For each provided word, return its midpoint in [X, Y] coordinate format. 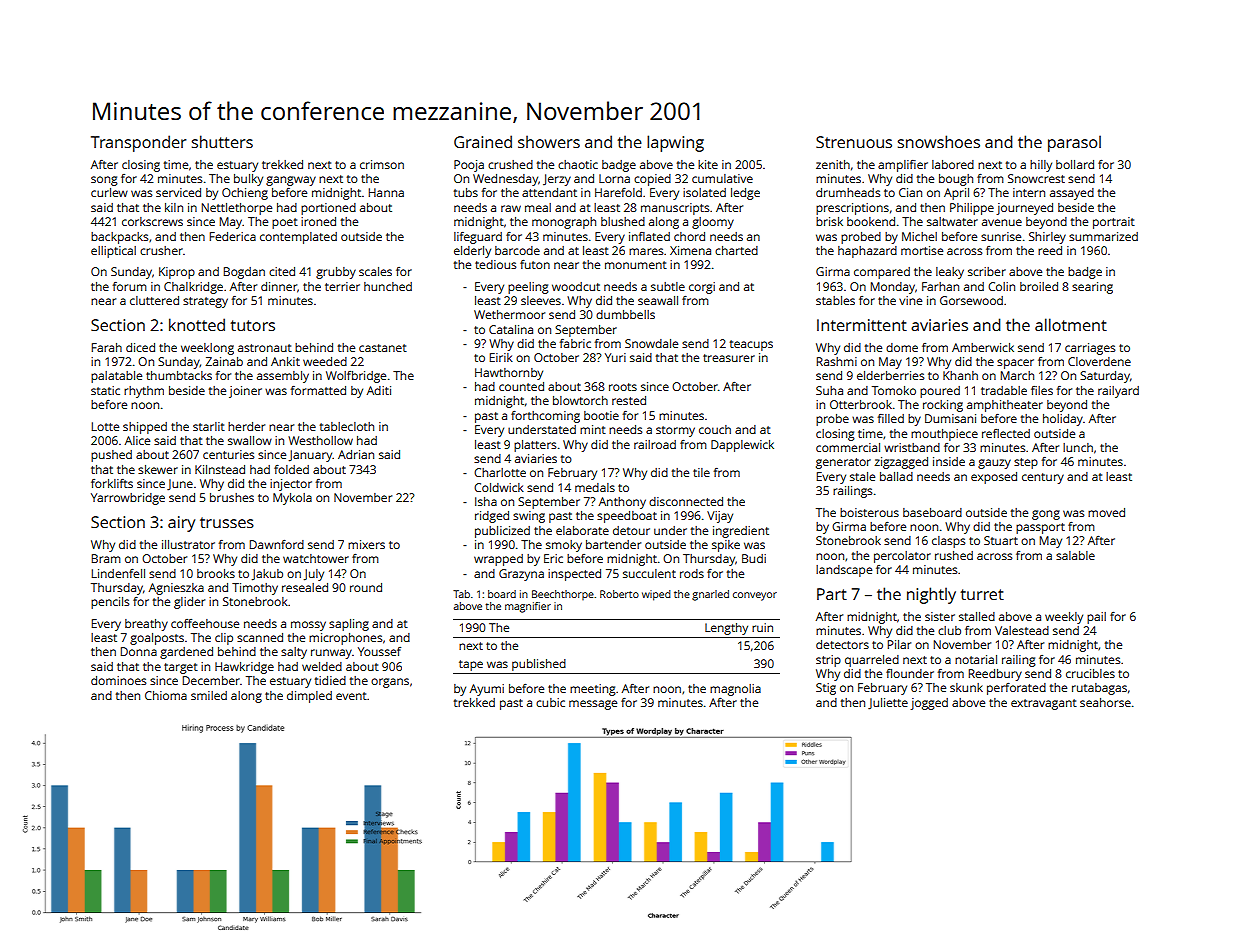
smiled [209, 695]
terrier [342, 286]
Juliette [888, 704]
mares [646, 251]
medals [595, 487]
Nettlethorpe [236, 209]
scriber [987, 271]
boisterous [869, 512]
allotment [1071, 324]
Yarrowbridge [128, 499]
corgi [702, 288]
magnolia [735, 690]
